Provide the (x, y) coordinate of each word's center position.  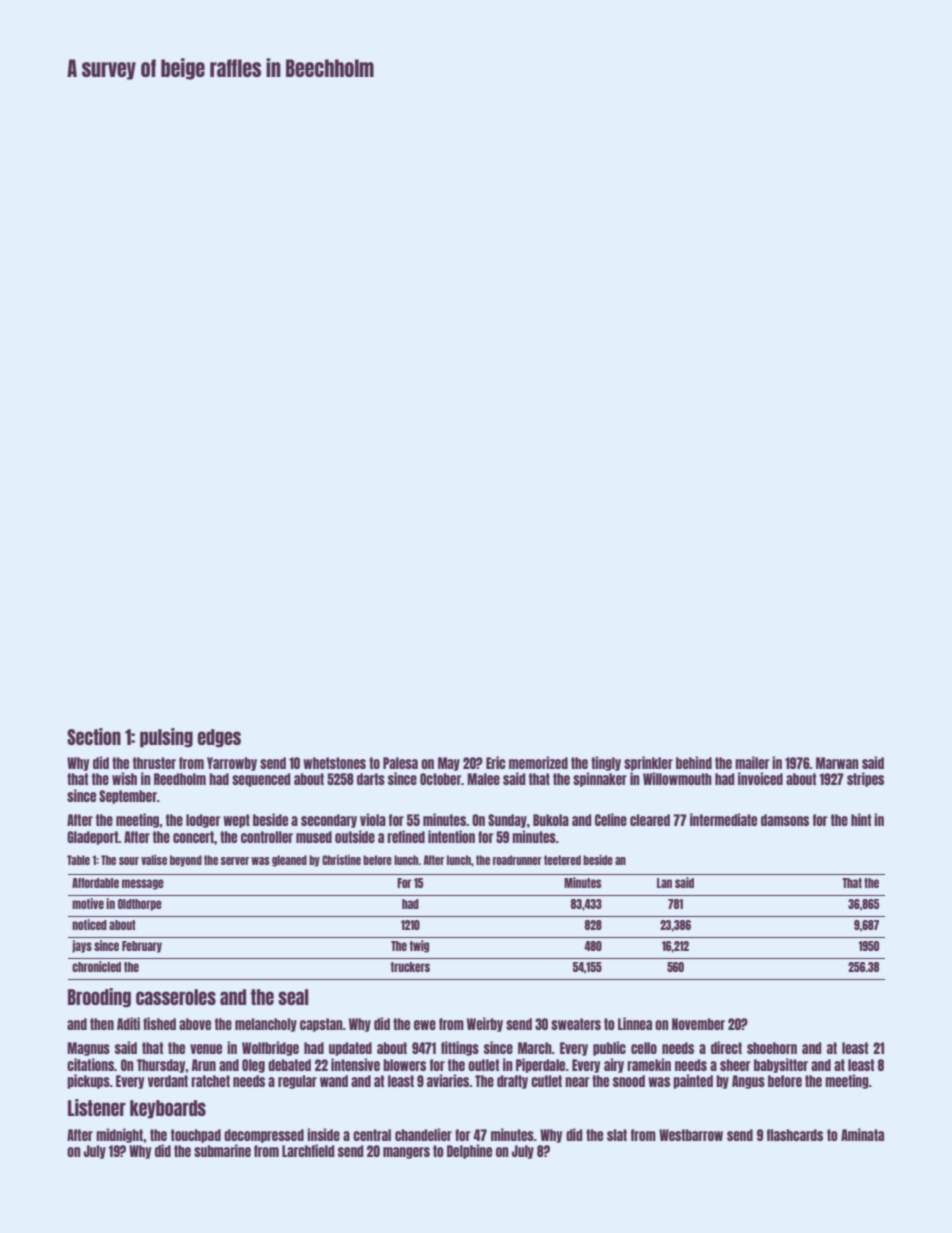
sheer (735, 1065)
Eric (496, 762)
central (372, 1135)
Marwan (837, 763)
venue (206, 1049)
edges (219, 738)
